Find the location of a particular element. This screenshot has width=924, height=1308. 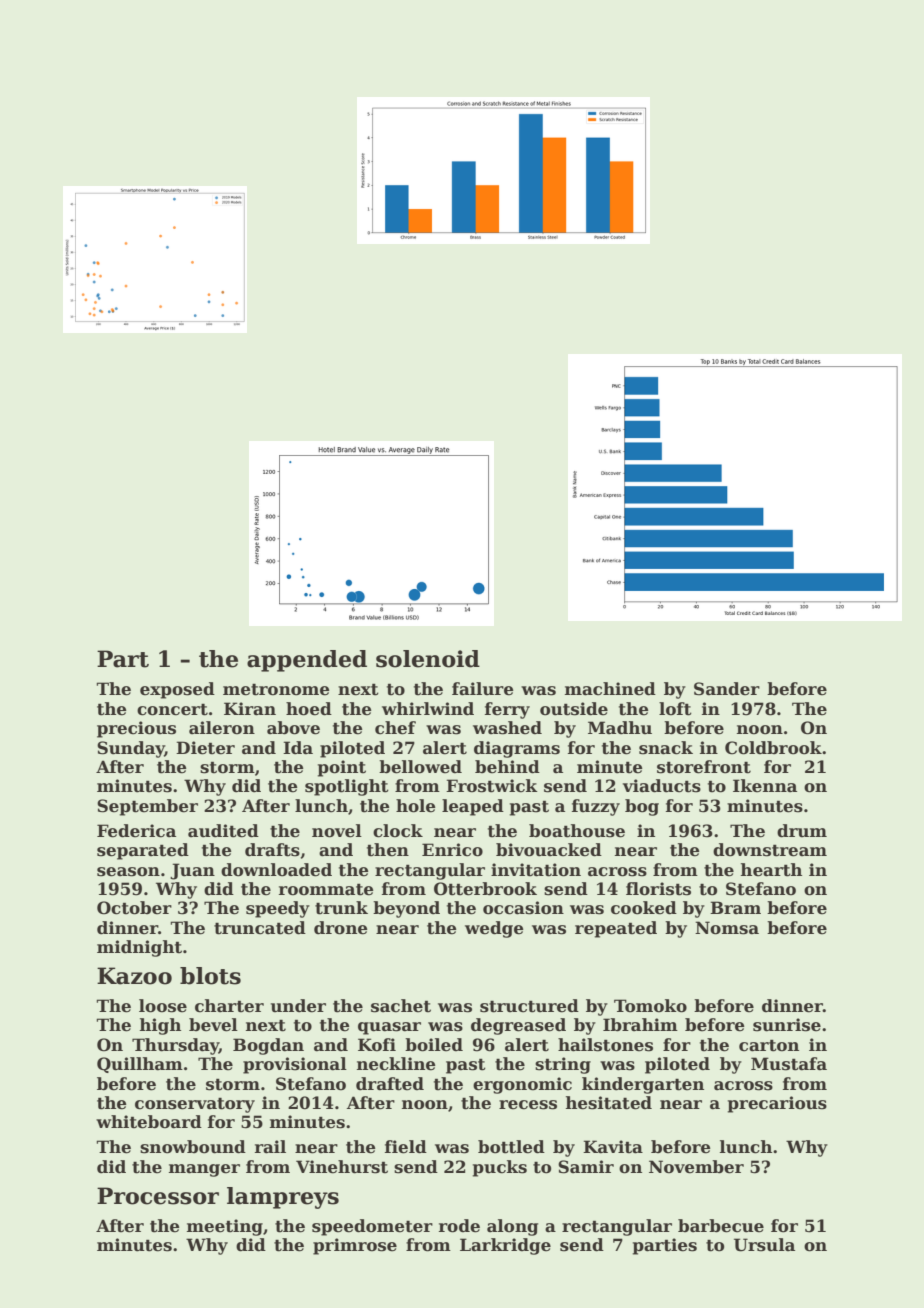

snack is located at coordinates (666, 748).
